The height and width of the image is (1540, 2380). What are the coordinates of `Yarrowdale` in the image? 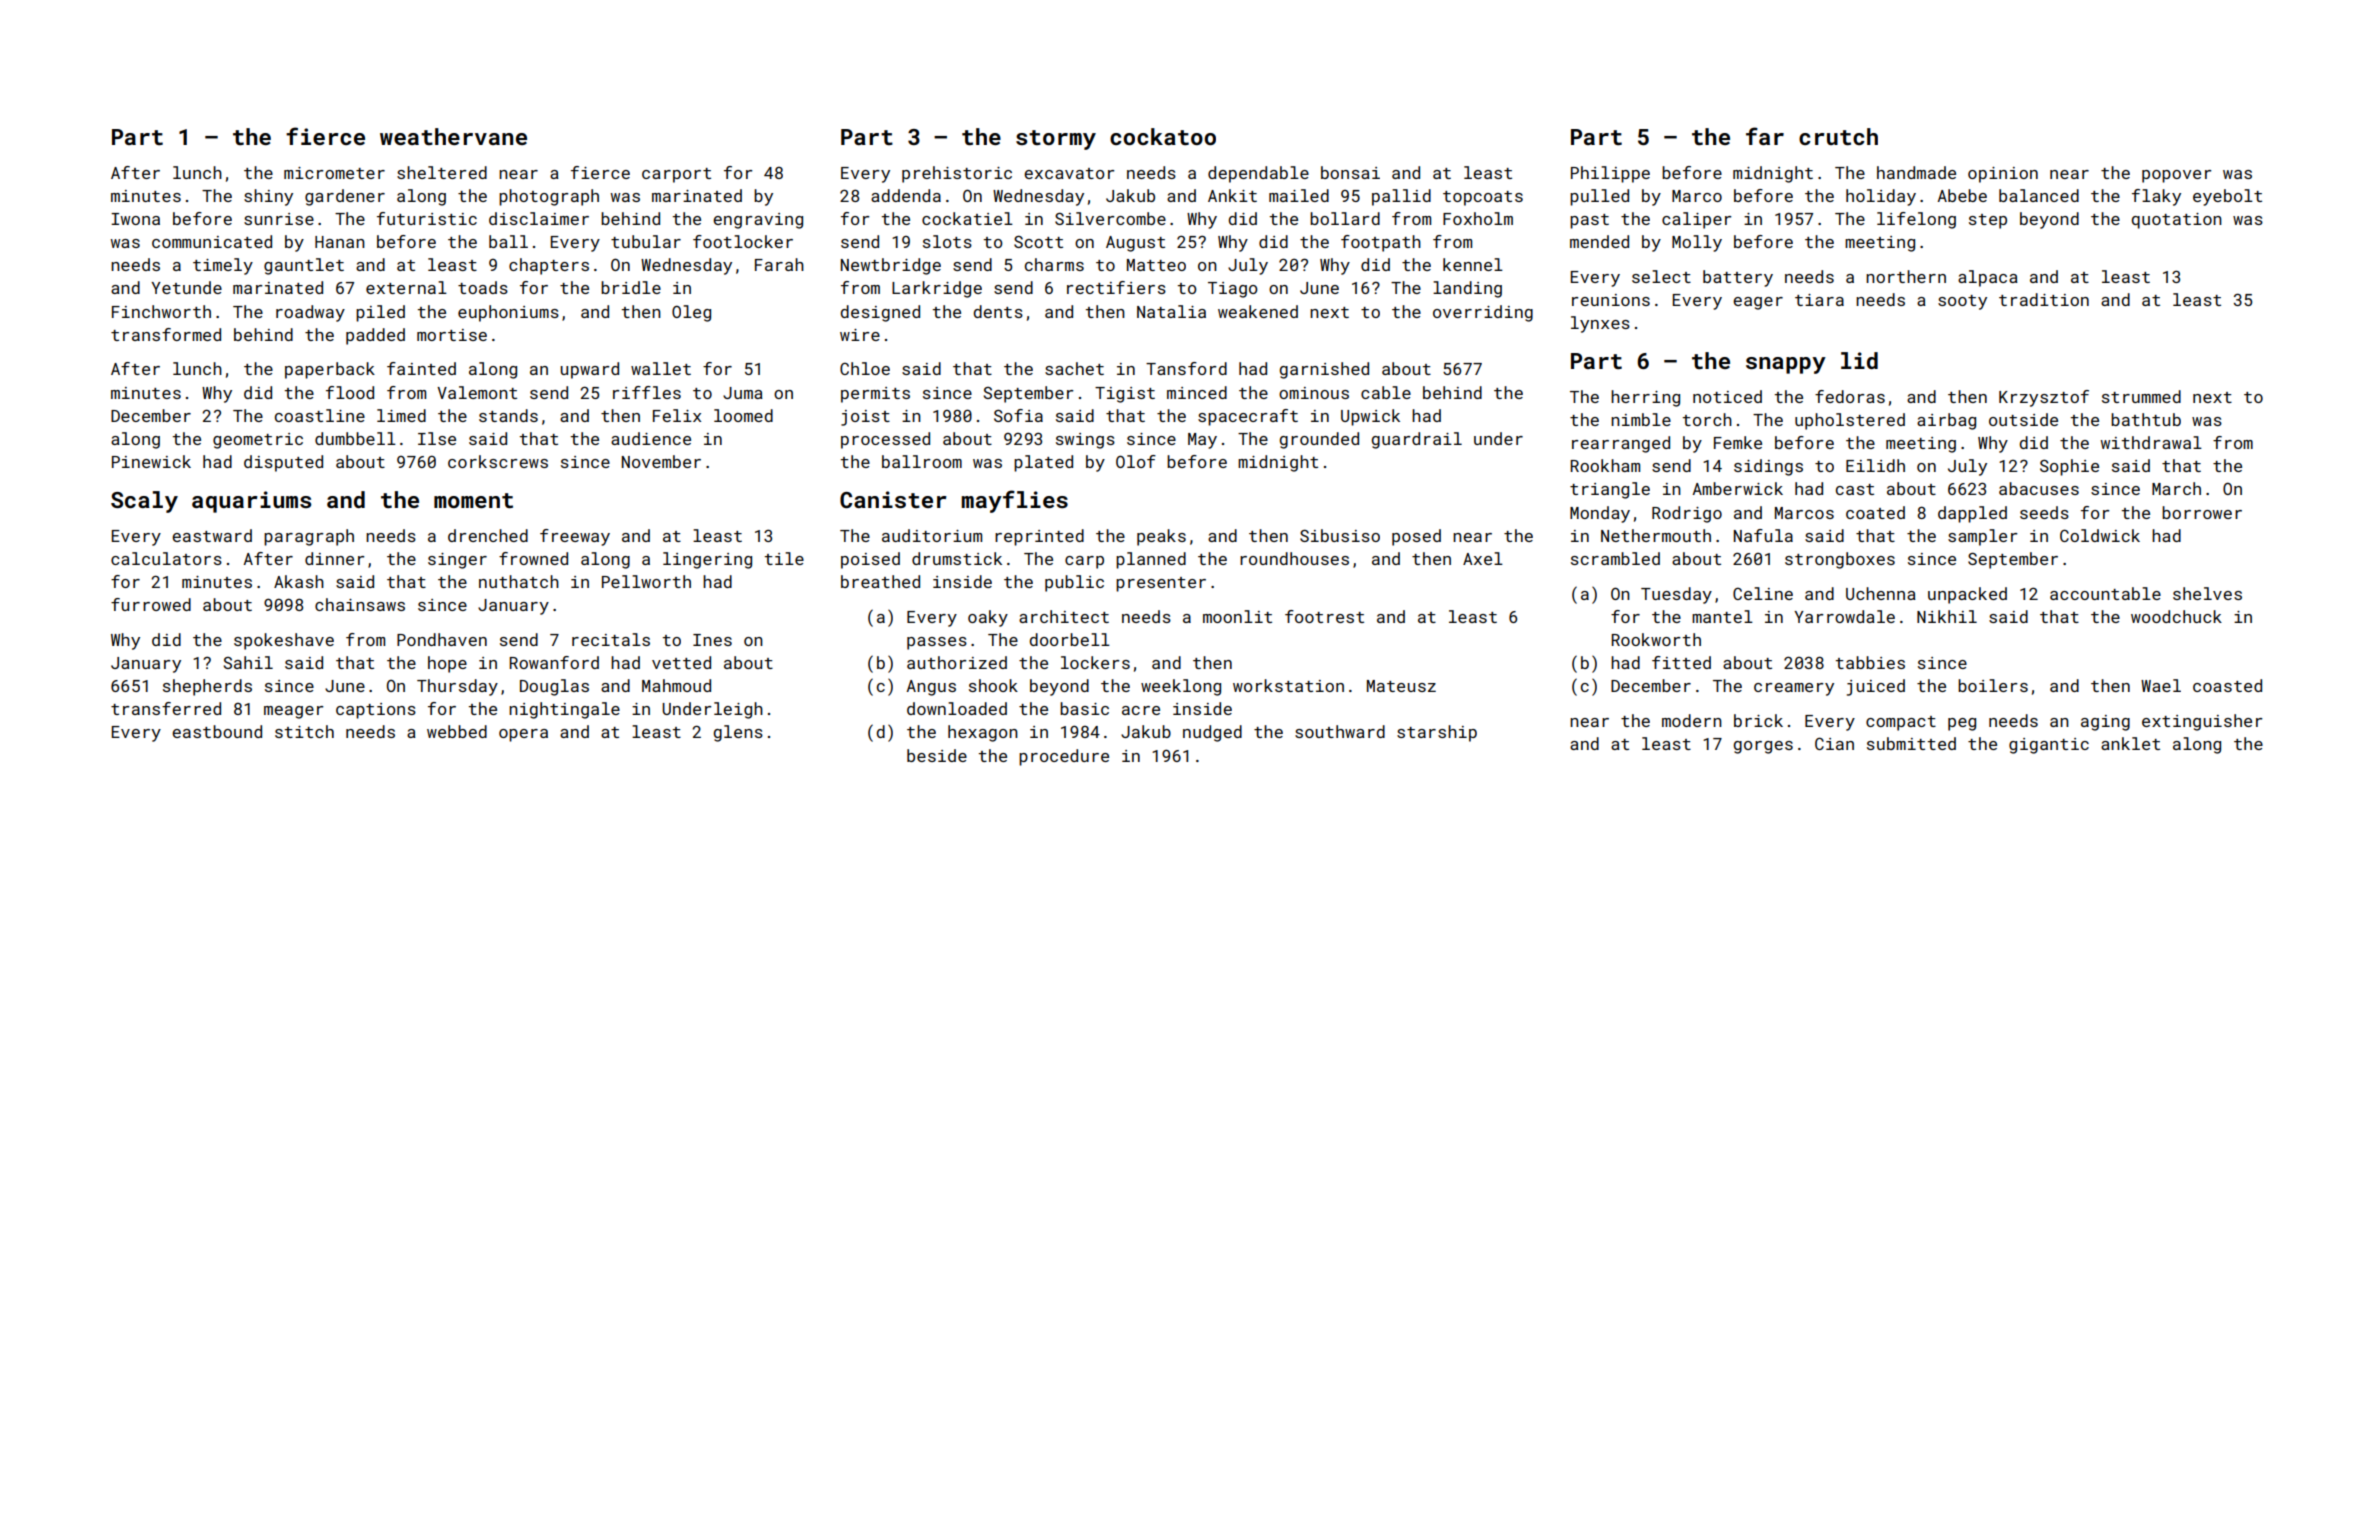 It's located at (1844, 616).
